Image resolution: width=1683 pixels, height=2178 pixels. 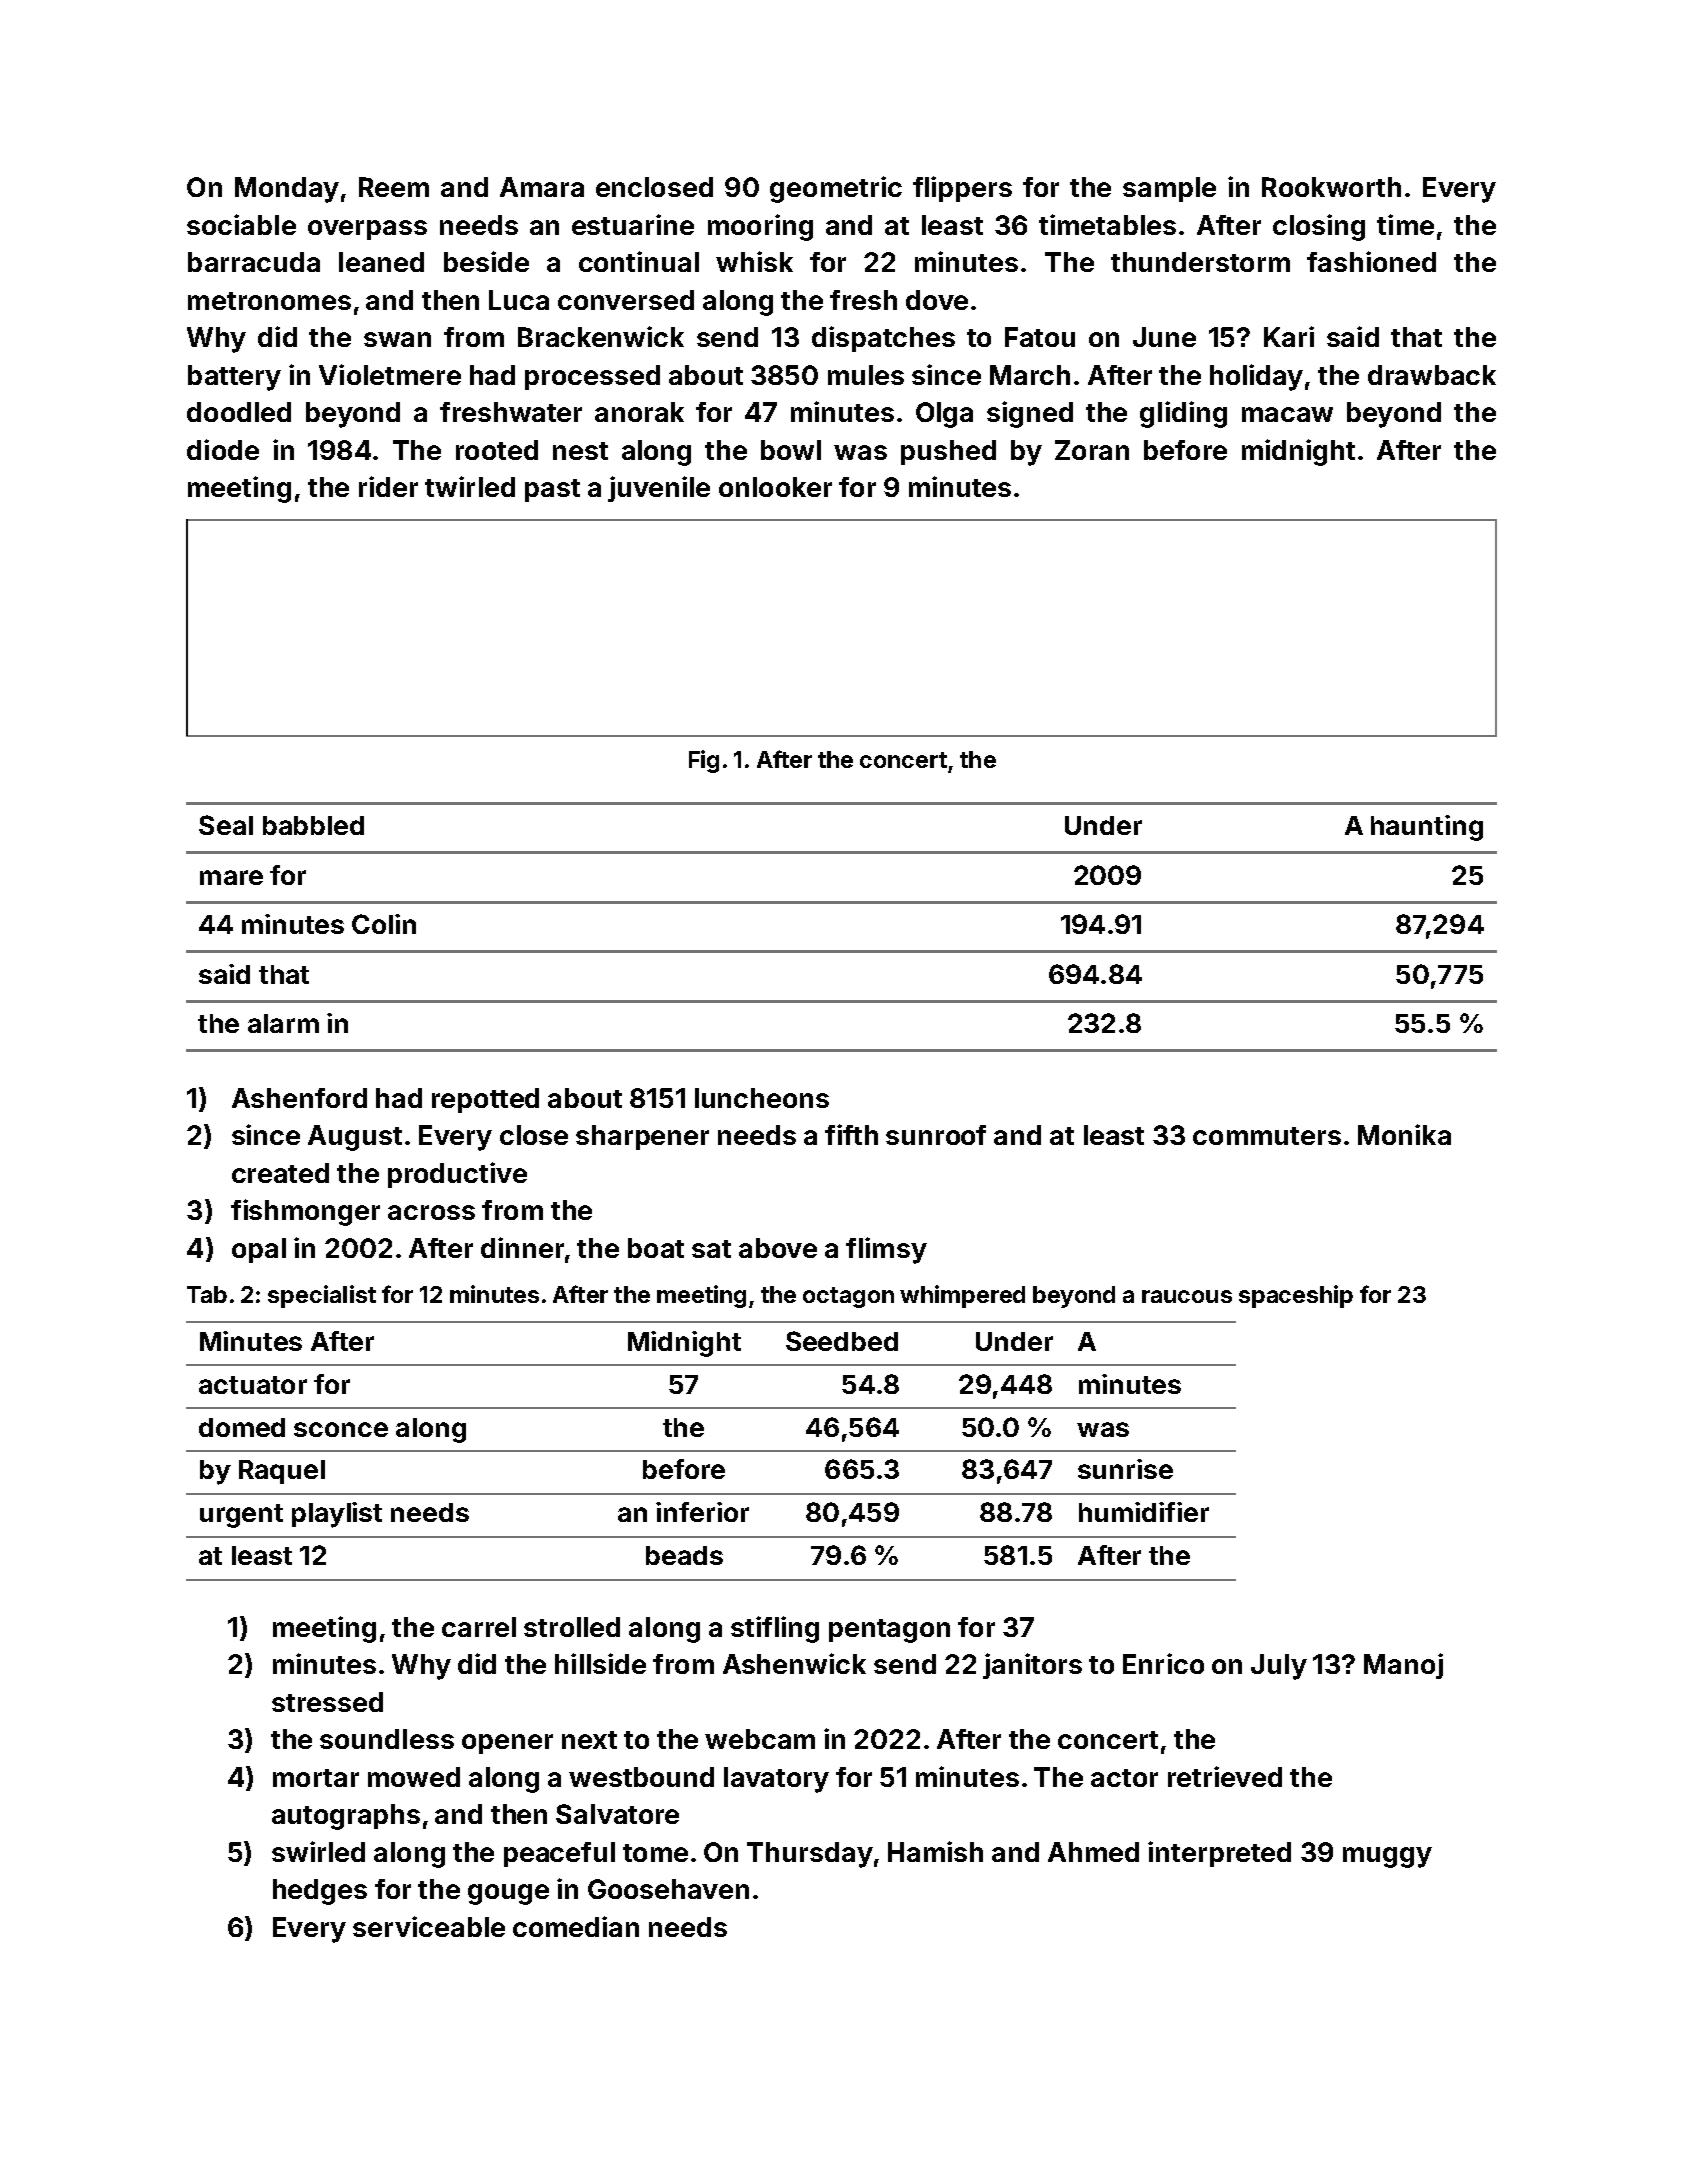 What do you see at coordinates (1287, 414) in the screenshot?
I see `macaw` at bounding box center [1287, 414].
